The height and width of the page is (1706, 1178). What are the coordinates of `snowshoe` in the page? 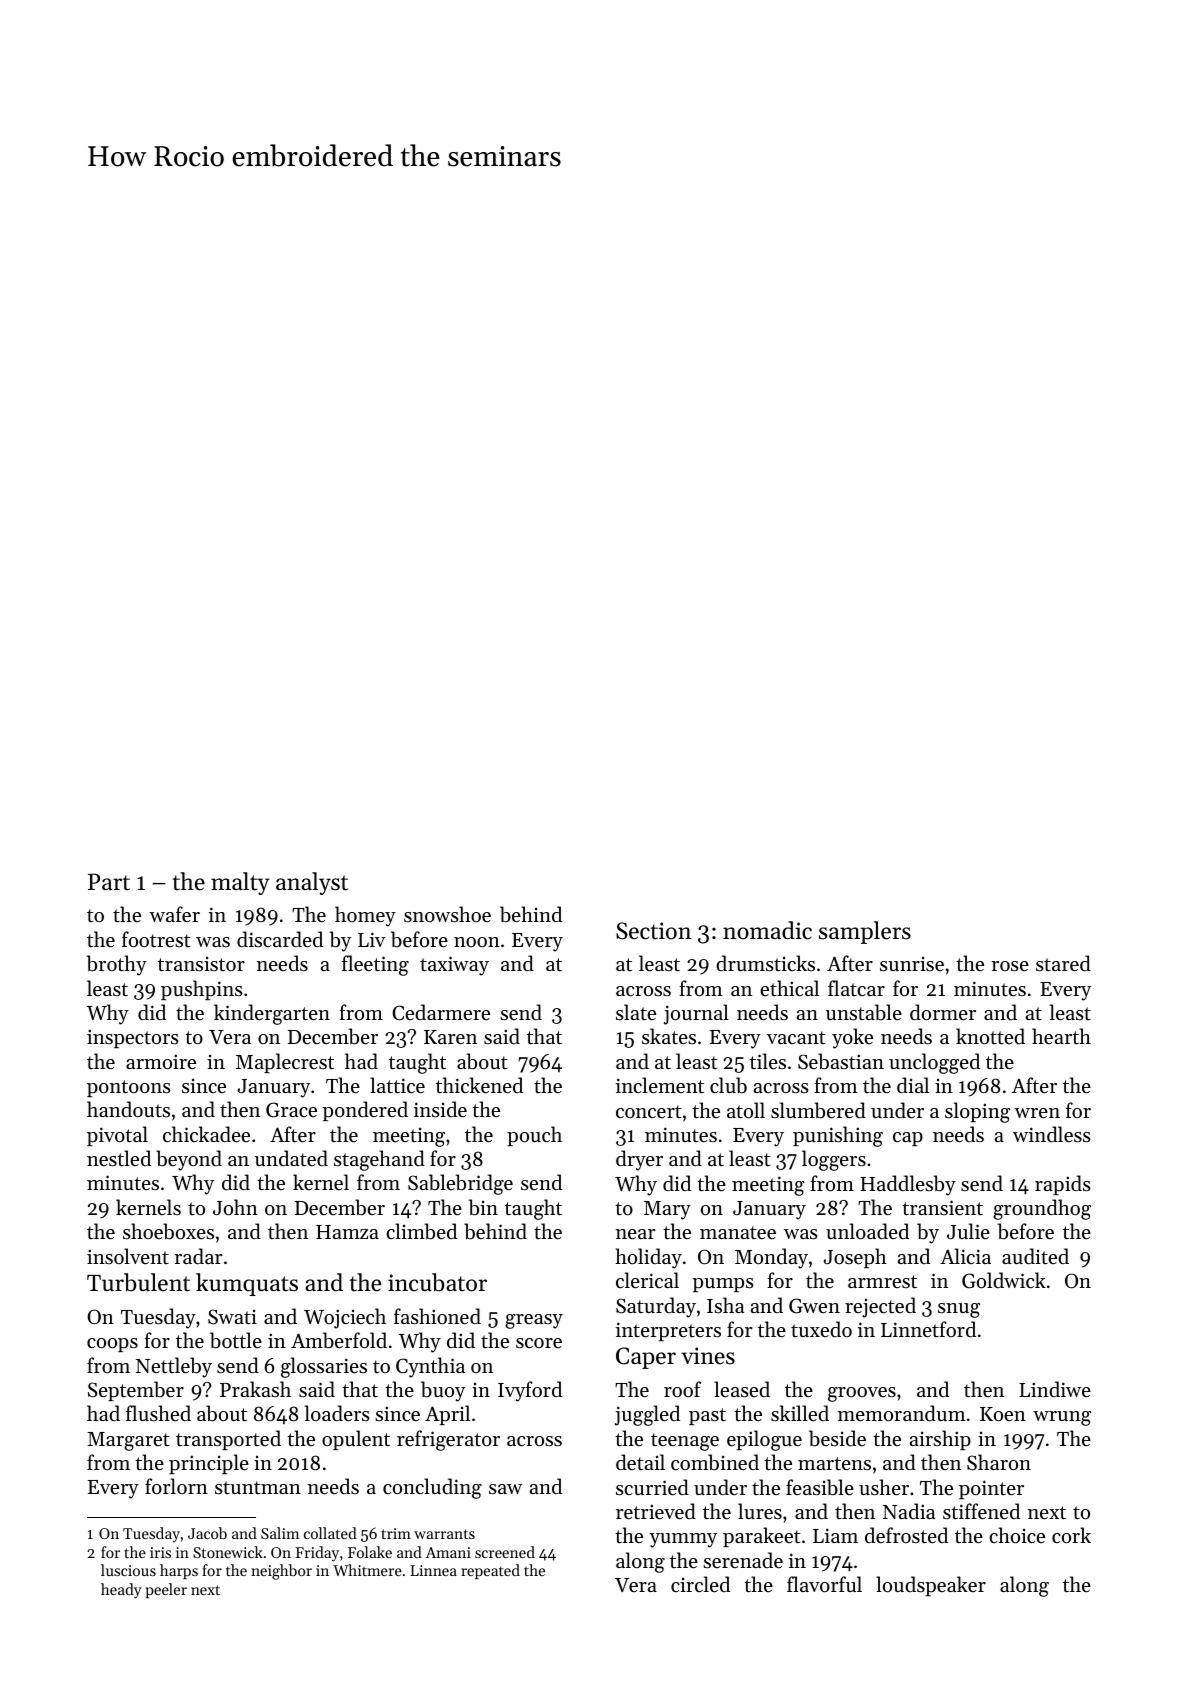 It's located at (447, 914).
